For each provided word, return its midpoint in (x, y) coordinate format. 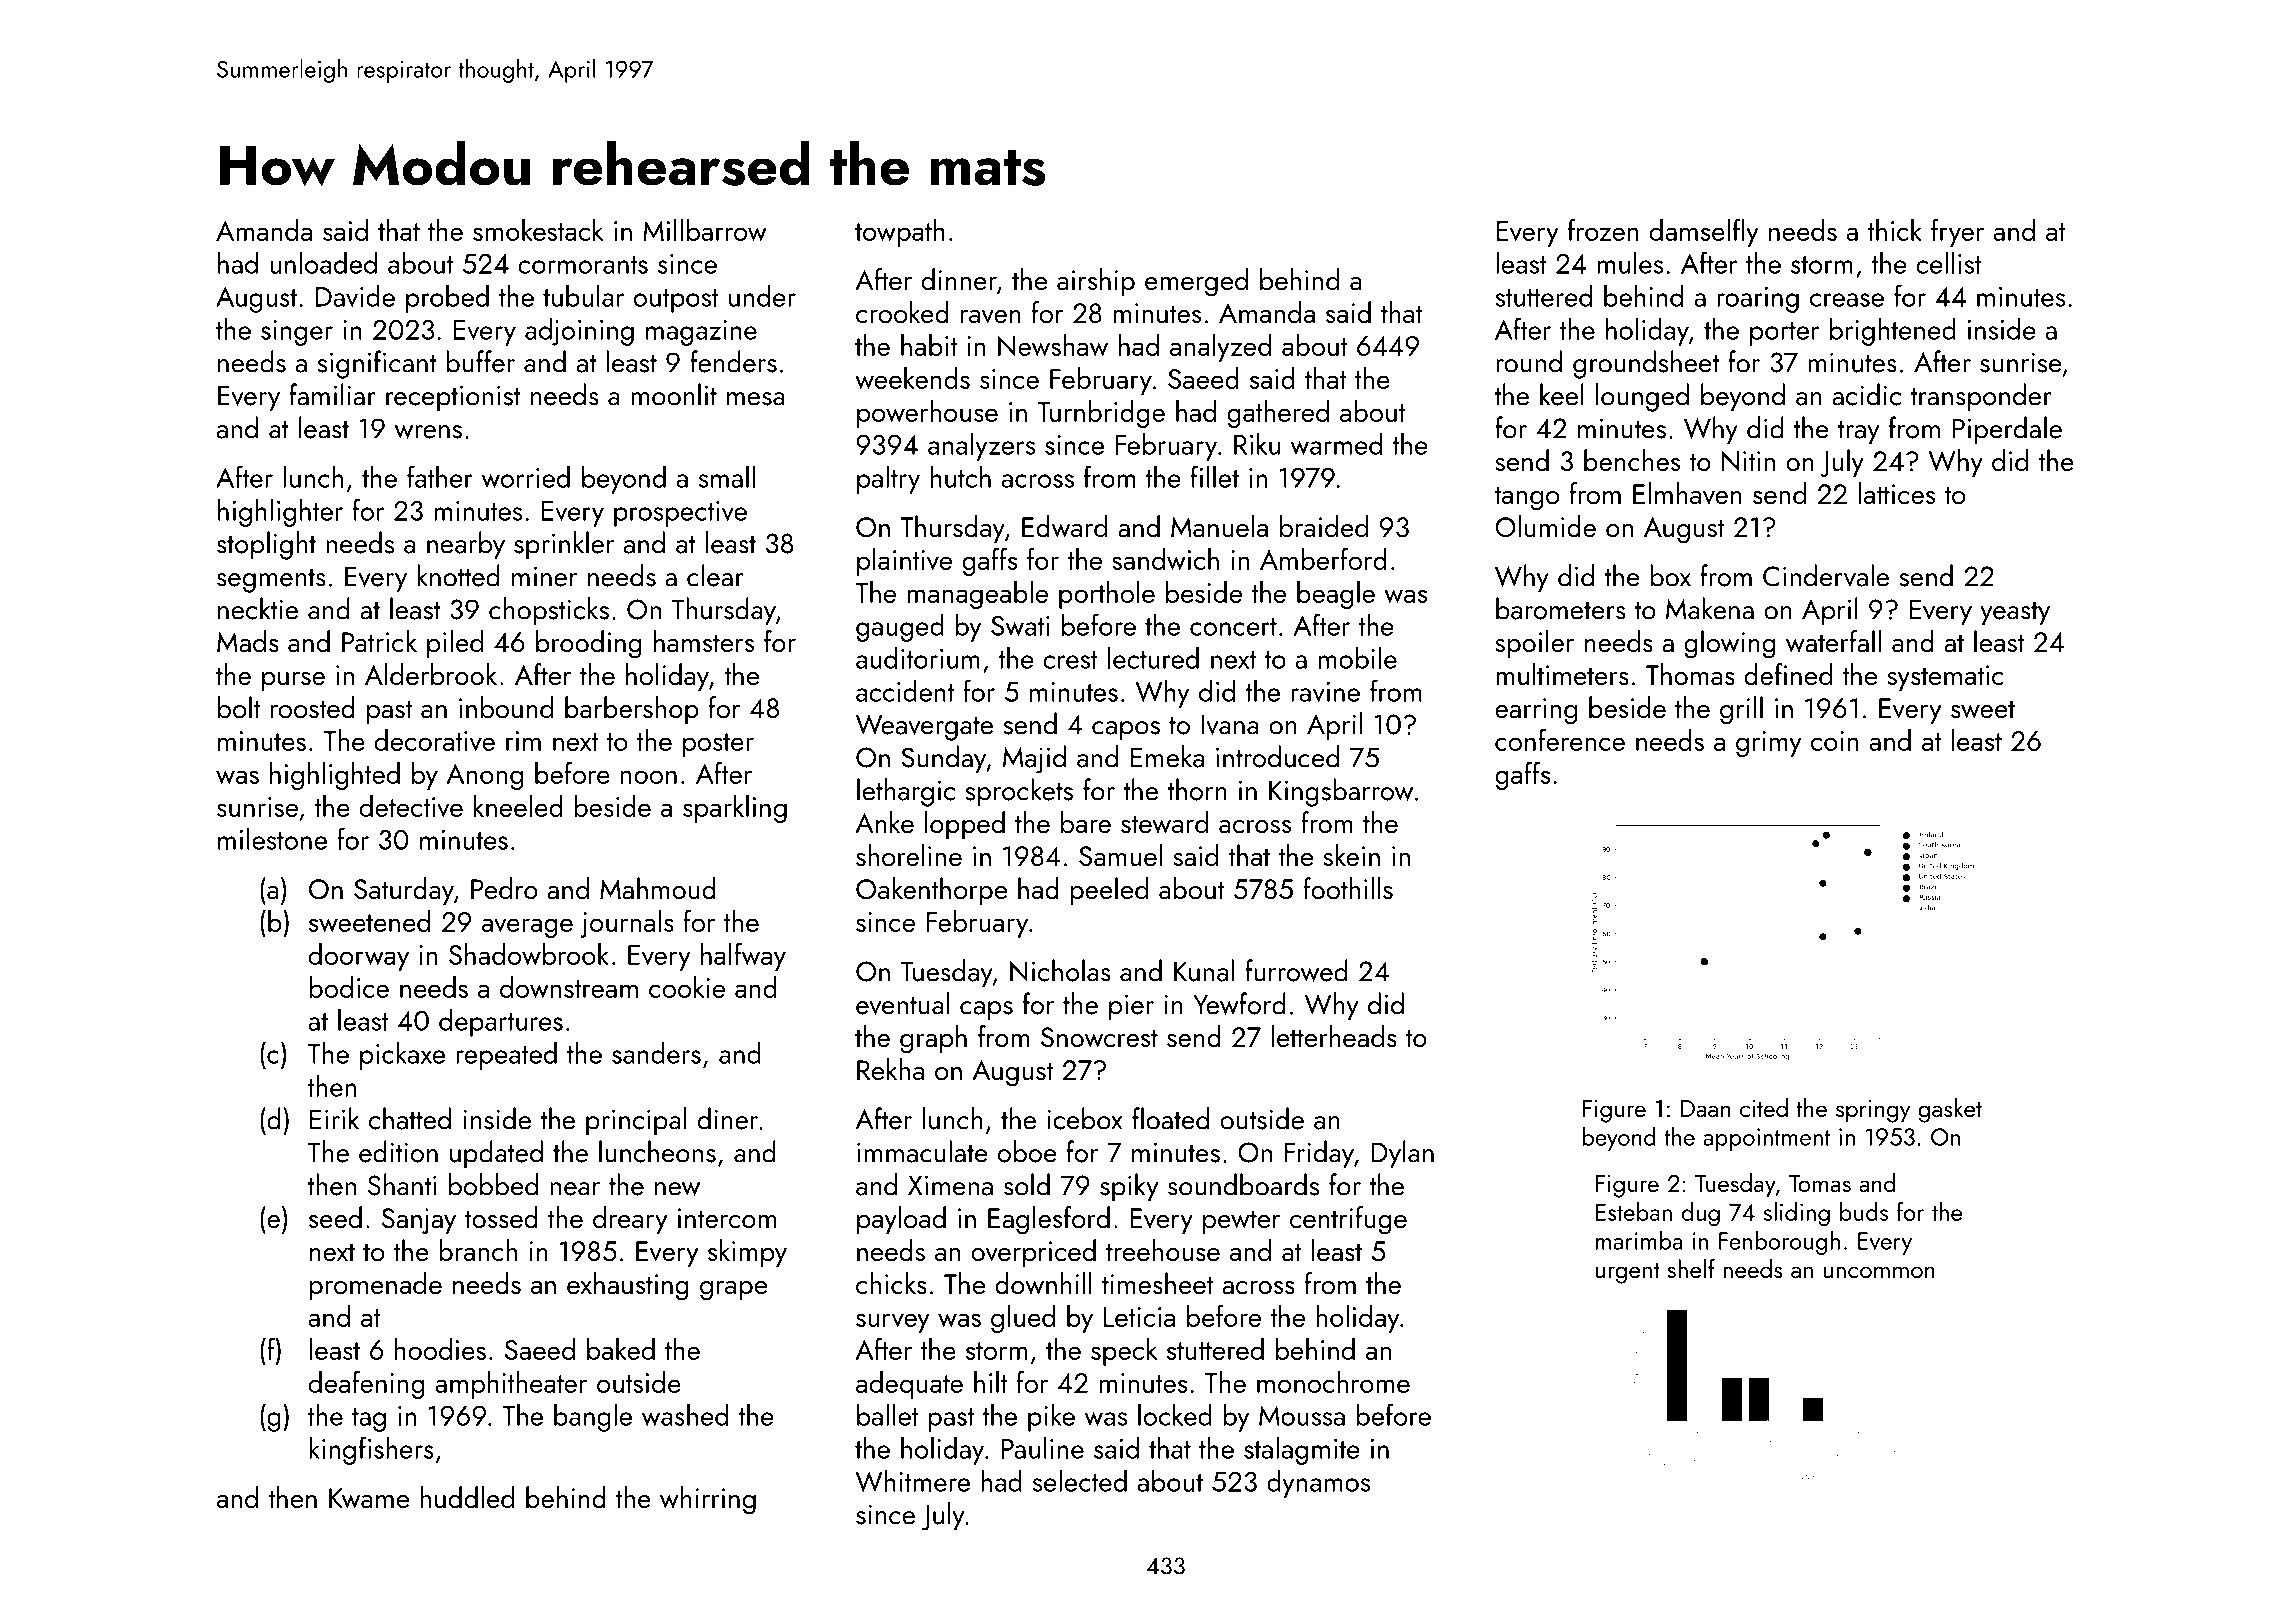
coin (1835, 741)
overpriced (1033, 1253)
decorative (435, 740)
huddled (467, 1497)
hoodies (440, 1349)
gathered (1278, 414)
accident (905, 690)
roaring (1758, 300)
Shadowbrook (529, 954)
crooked (902, 312)
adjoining (579, 331)
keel (1562, 394)
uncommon (1879, 1272)
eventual (902, 1003)
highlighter (280, 512)
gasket (1950, 1110)
